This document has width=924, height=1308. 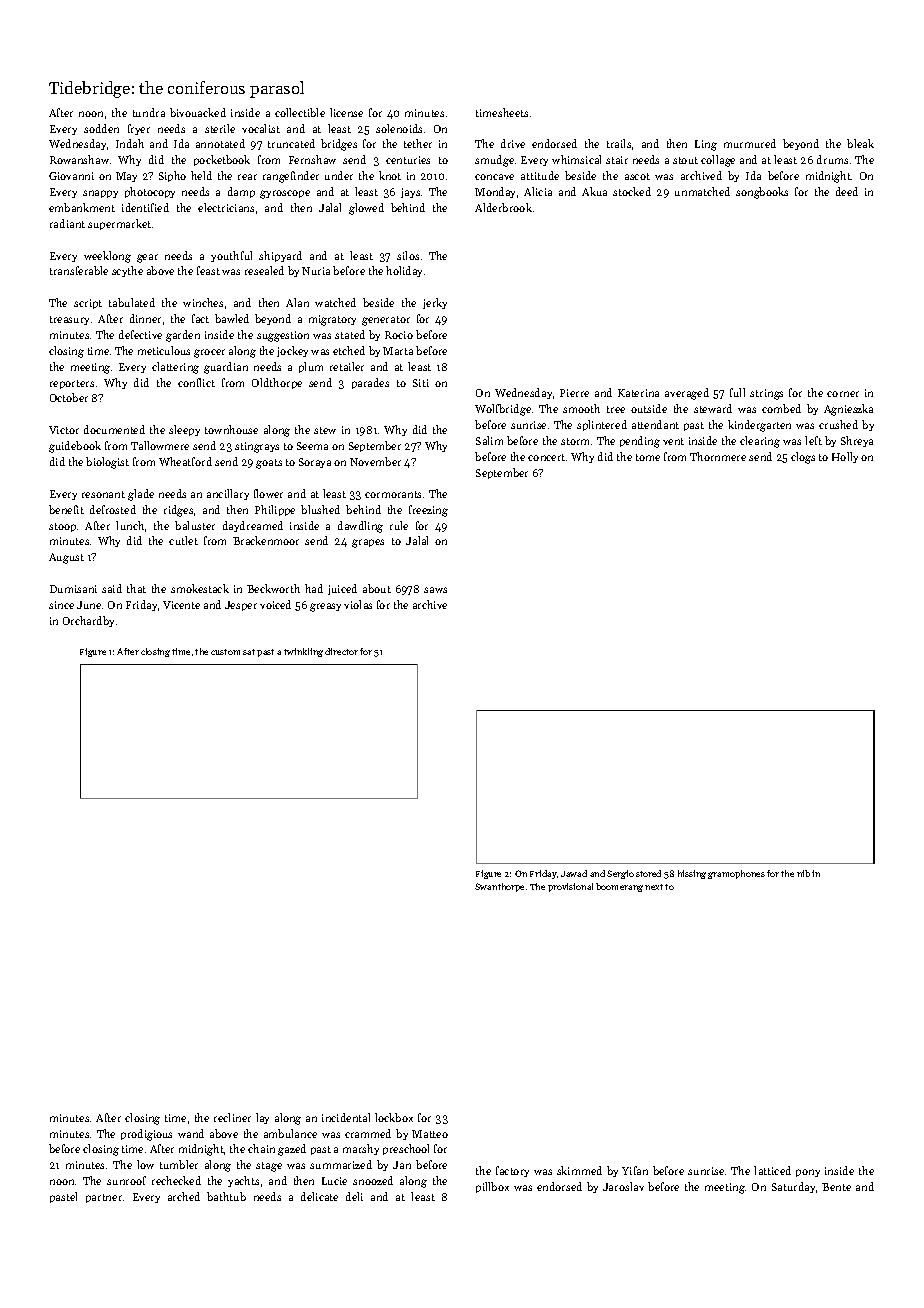 What do you see at coordinates (404, 271) in the document?
I see `holiday` at bounding box center [404, 271].
